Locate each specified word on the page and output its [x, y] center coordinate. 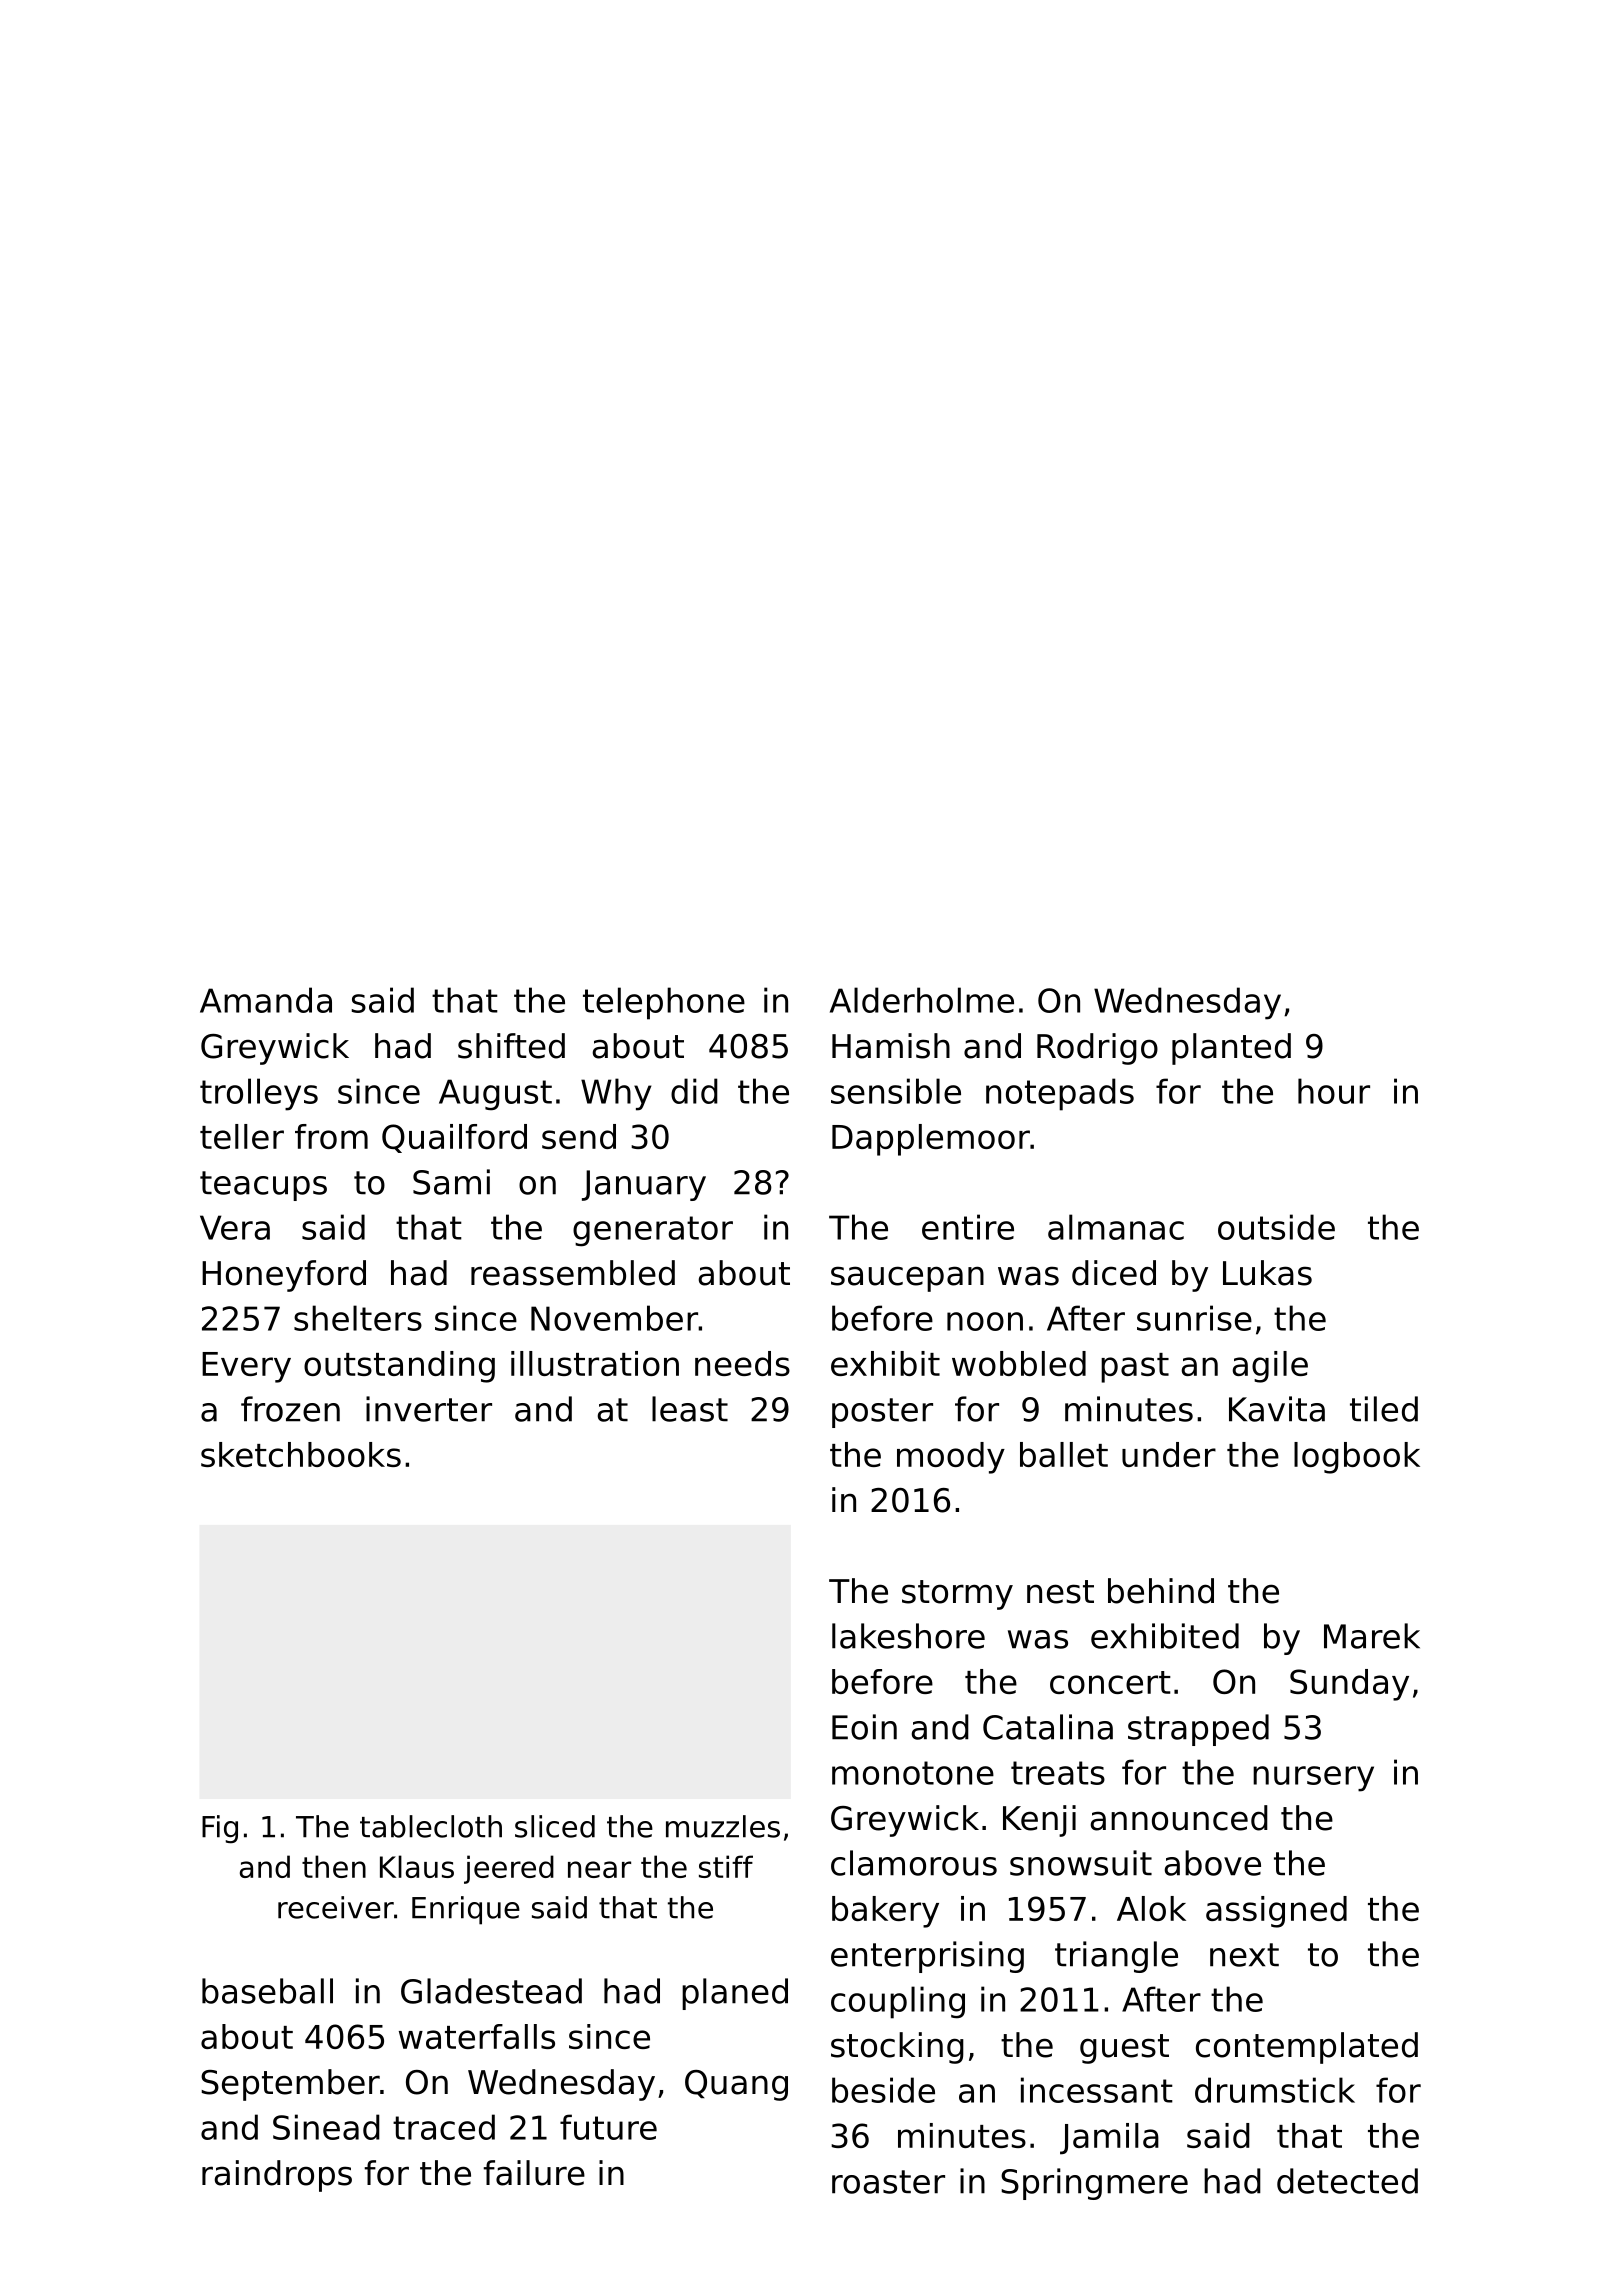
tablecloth [431, 1826]
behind [1161, 1591]
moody [951, 1458]
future [608, 2127]
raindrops [277, 2176]
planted [1231, 1049]
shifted [511, 1046]
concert [1110, 1682]
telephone [664, 1003]
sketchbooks [301, 1454]
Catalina [1048, 1727]
